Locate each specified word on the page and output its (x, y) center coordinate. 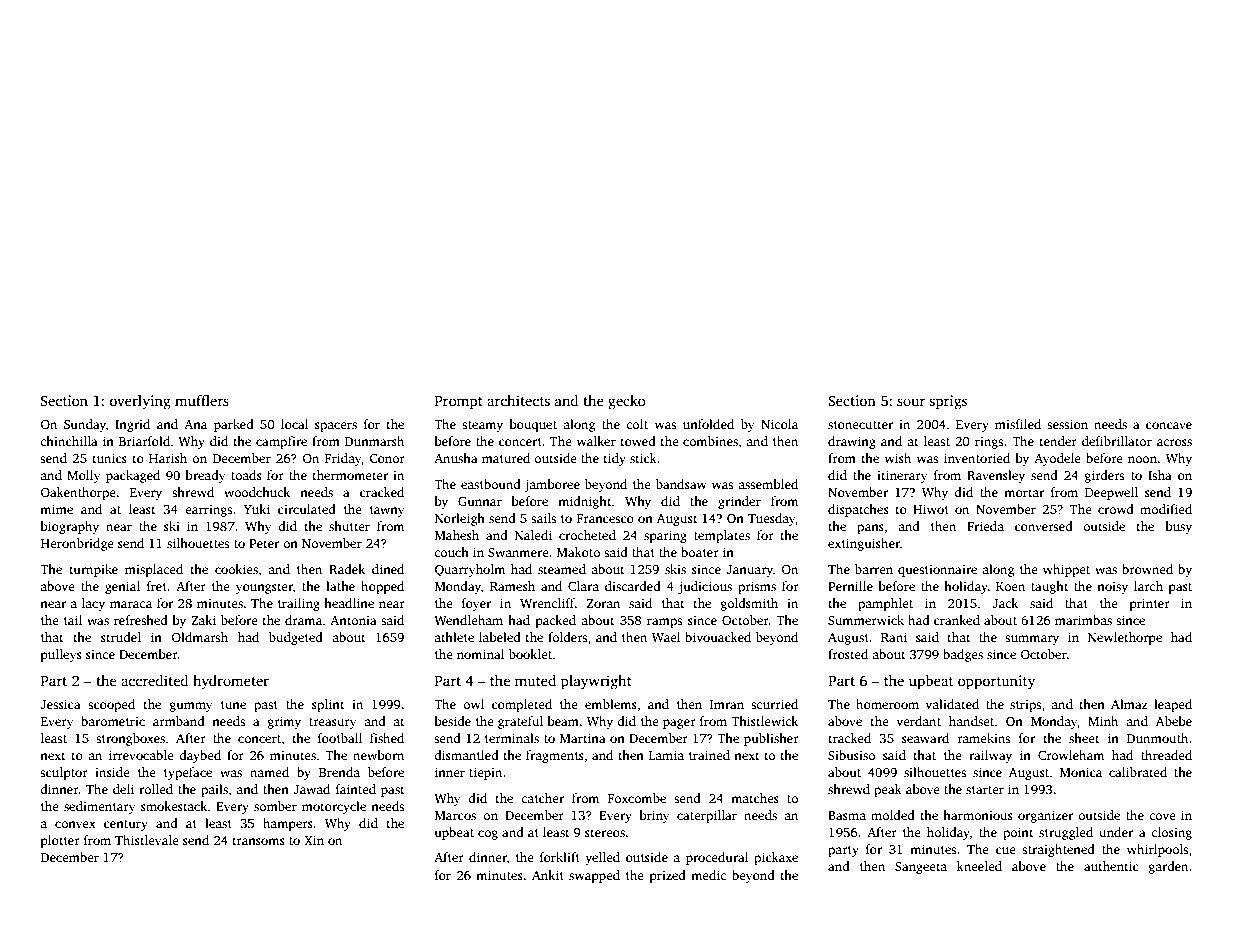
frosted (848, 654)
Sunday (85, 425)
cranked (957, 620)
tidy (614, 459)
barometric (113, 721)
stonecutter (860, 425)
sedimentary (99, 807)
